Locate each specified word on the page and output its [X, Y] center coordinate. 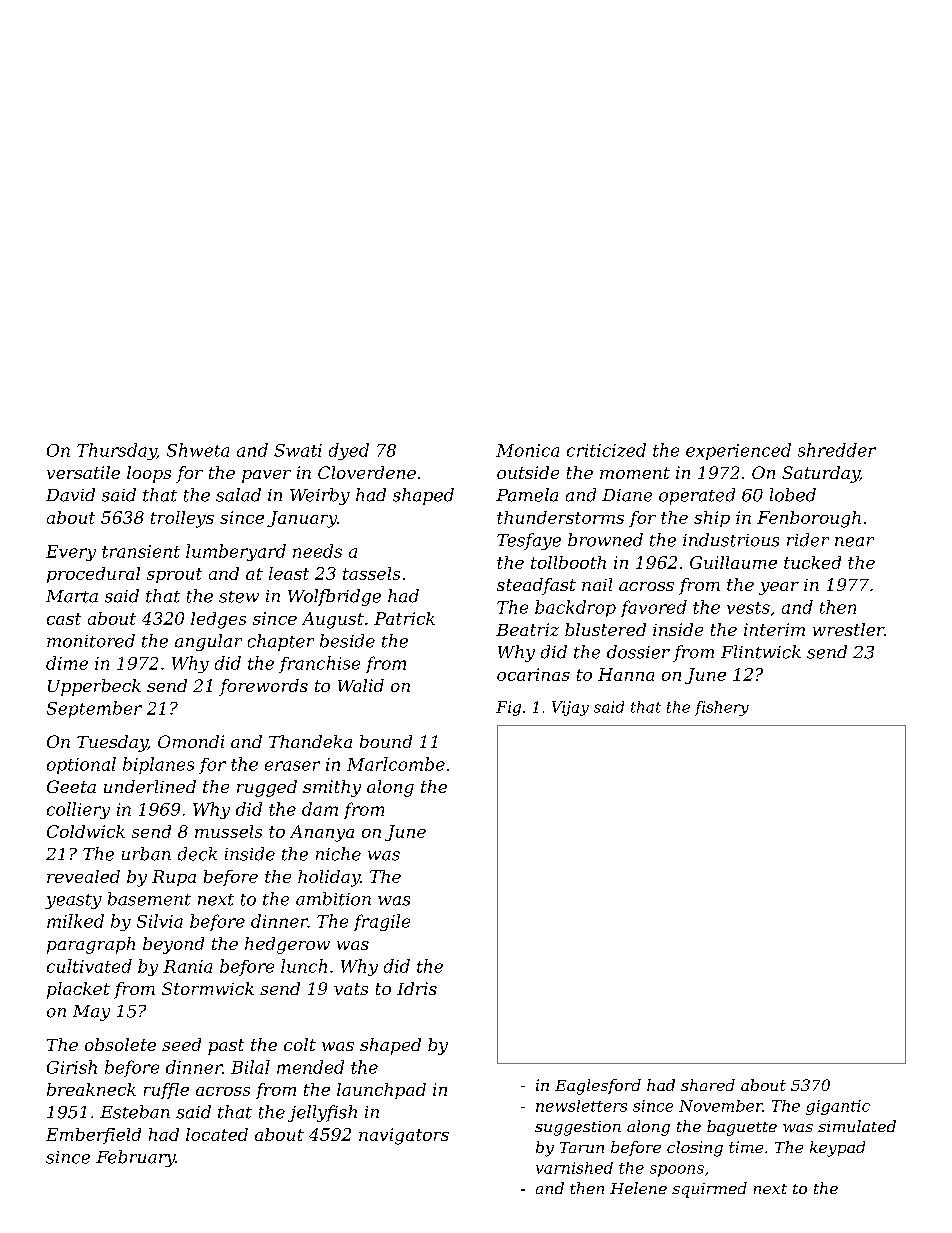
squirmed [709, 1190]
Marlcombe [396, 764]
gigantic [838, 1107]
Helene [638, 1188]
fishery [722, 708]
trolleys [182, 519]
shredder [837, 450]
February [135, 1158]
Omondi [191, 741]
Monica [527, 450]
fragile [382, 922]
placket [78, 990]
